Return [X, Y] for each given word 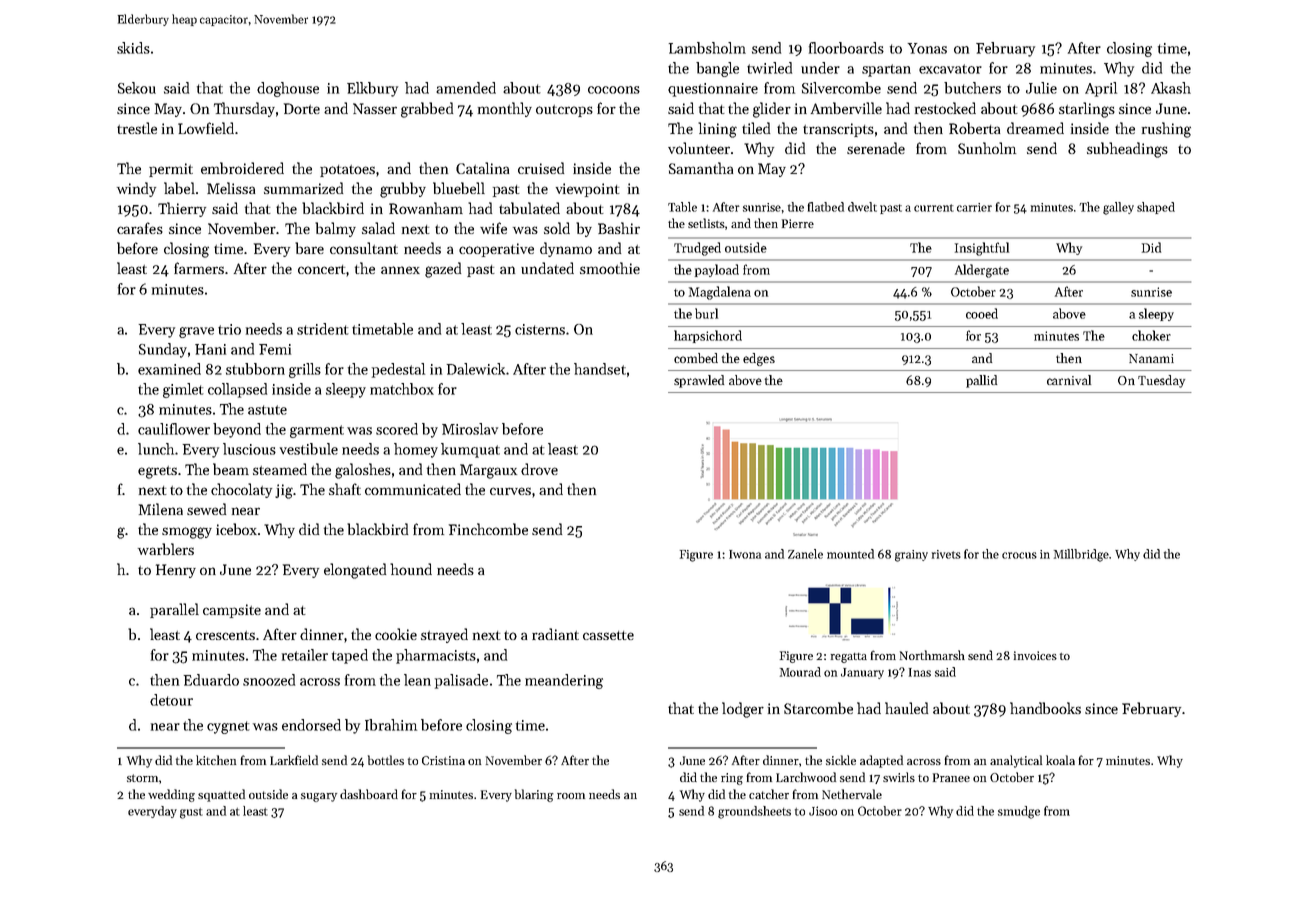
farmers [199, 268]
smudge [1019, 812]
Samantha [701, 168]
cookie [396, 634]
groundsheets [754, 812]
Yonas [927, 48]
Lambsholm [707, 48]
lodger [743, 710]
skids [133, 48]
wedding [171, 795]
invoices [1035, 655]
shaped [1156, 208]
